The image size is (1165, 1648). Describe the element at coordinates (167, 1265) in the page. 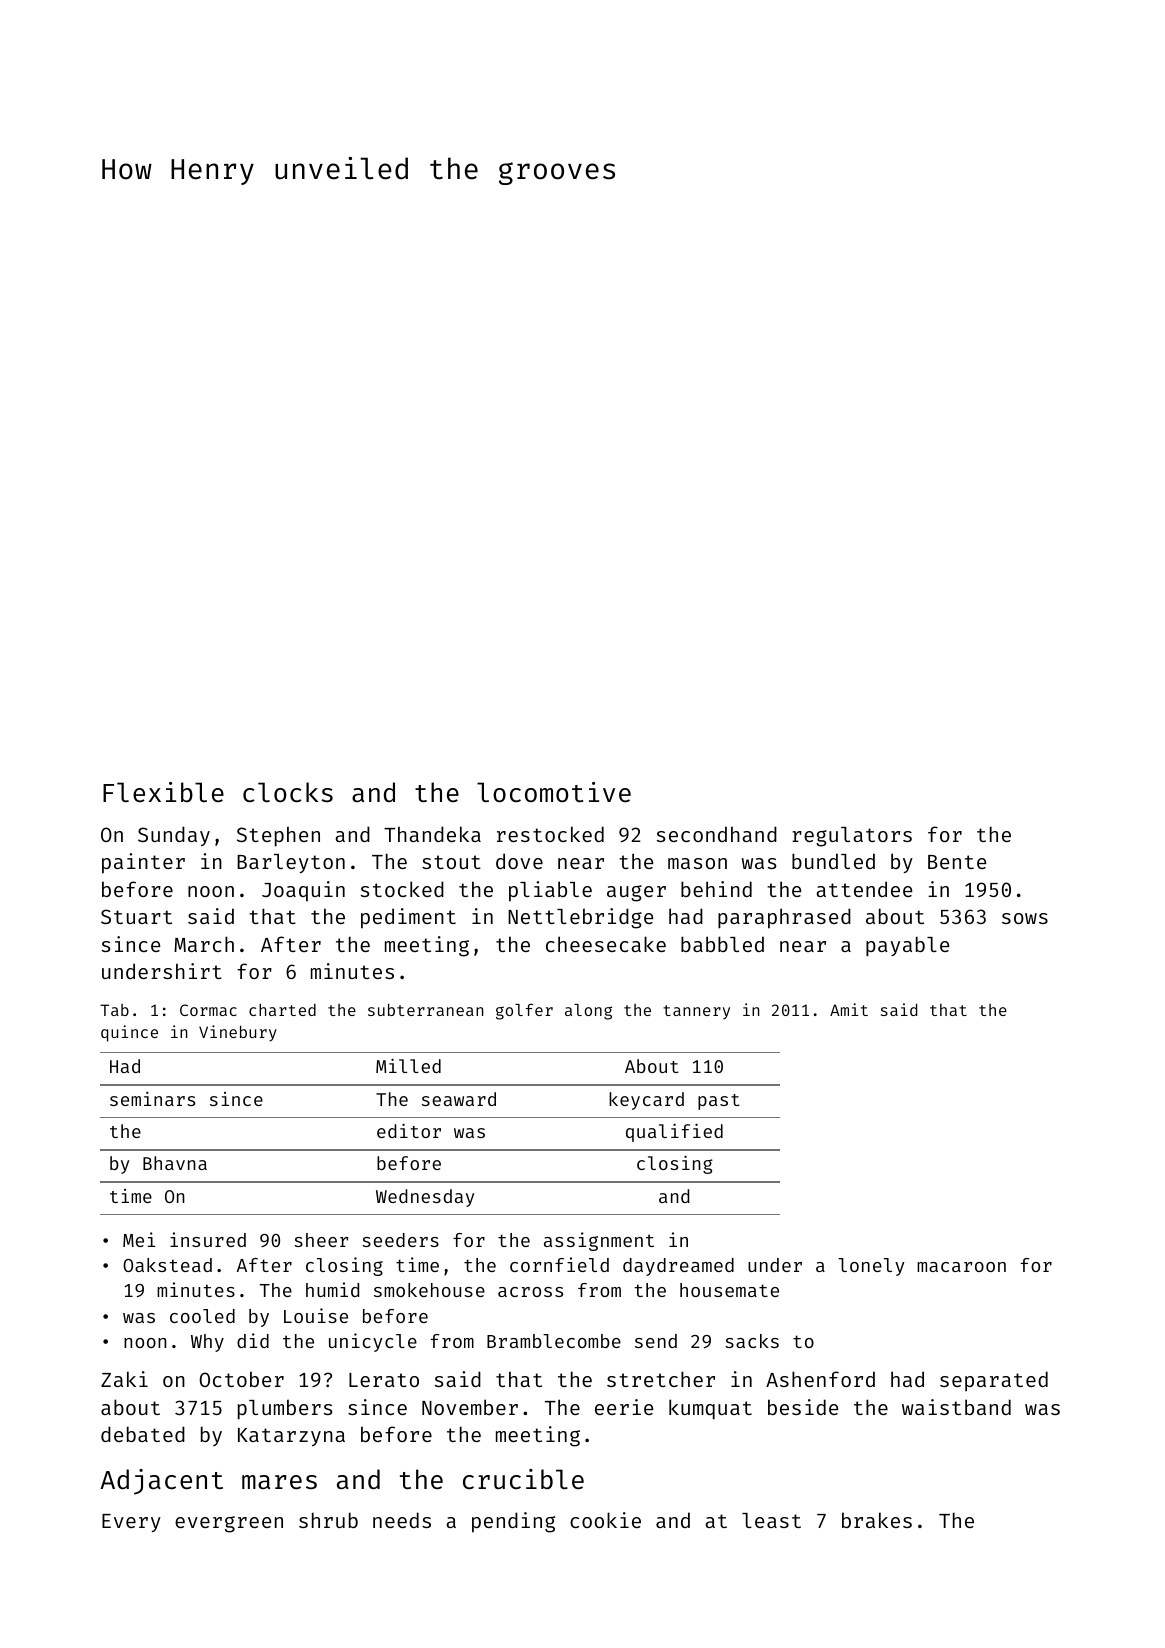

I see `Oakstead` at that location.
